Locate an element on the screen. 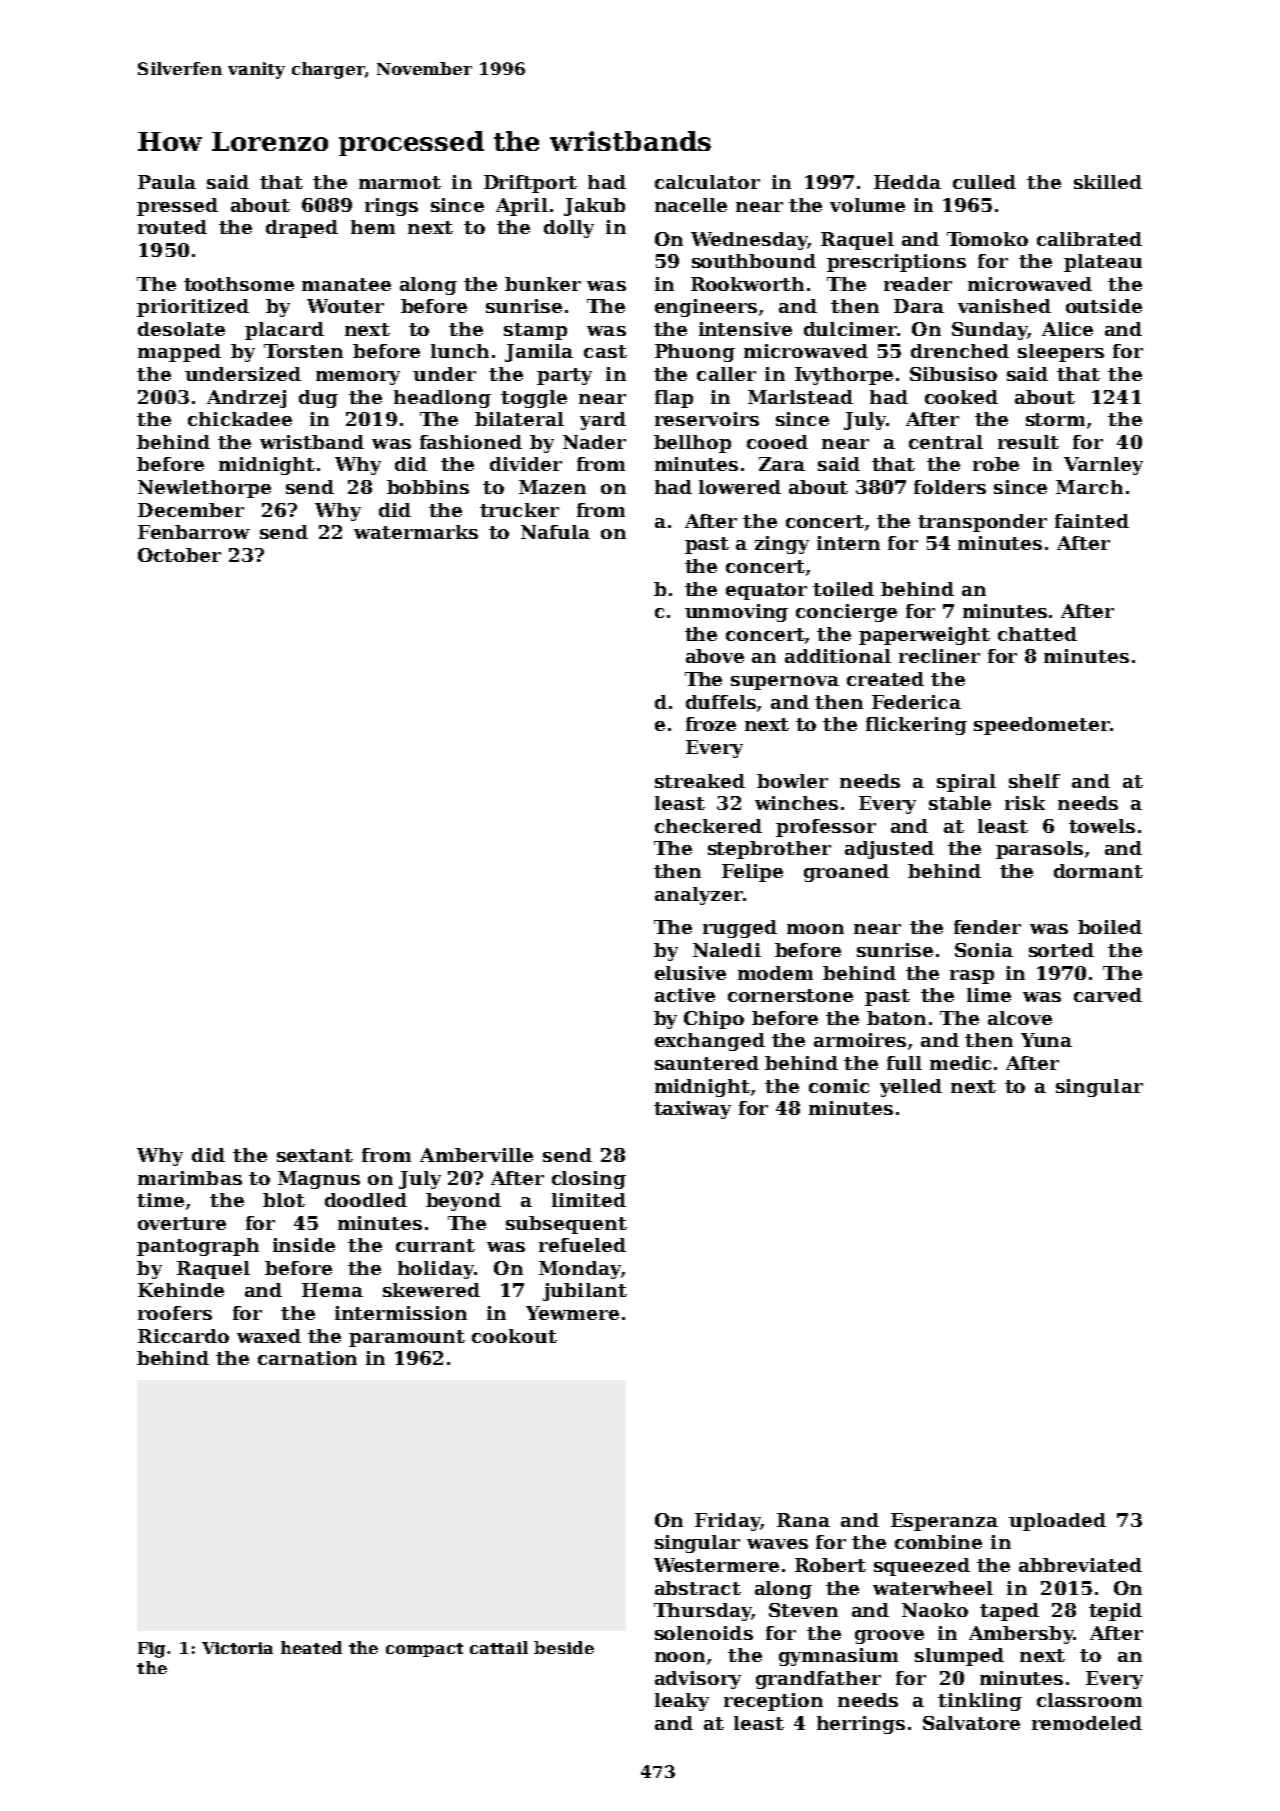  party is located at coordinates (564, 376).
